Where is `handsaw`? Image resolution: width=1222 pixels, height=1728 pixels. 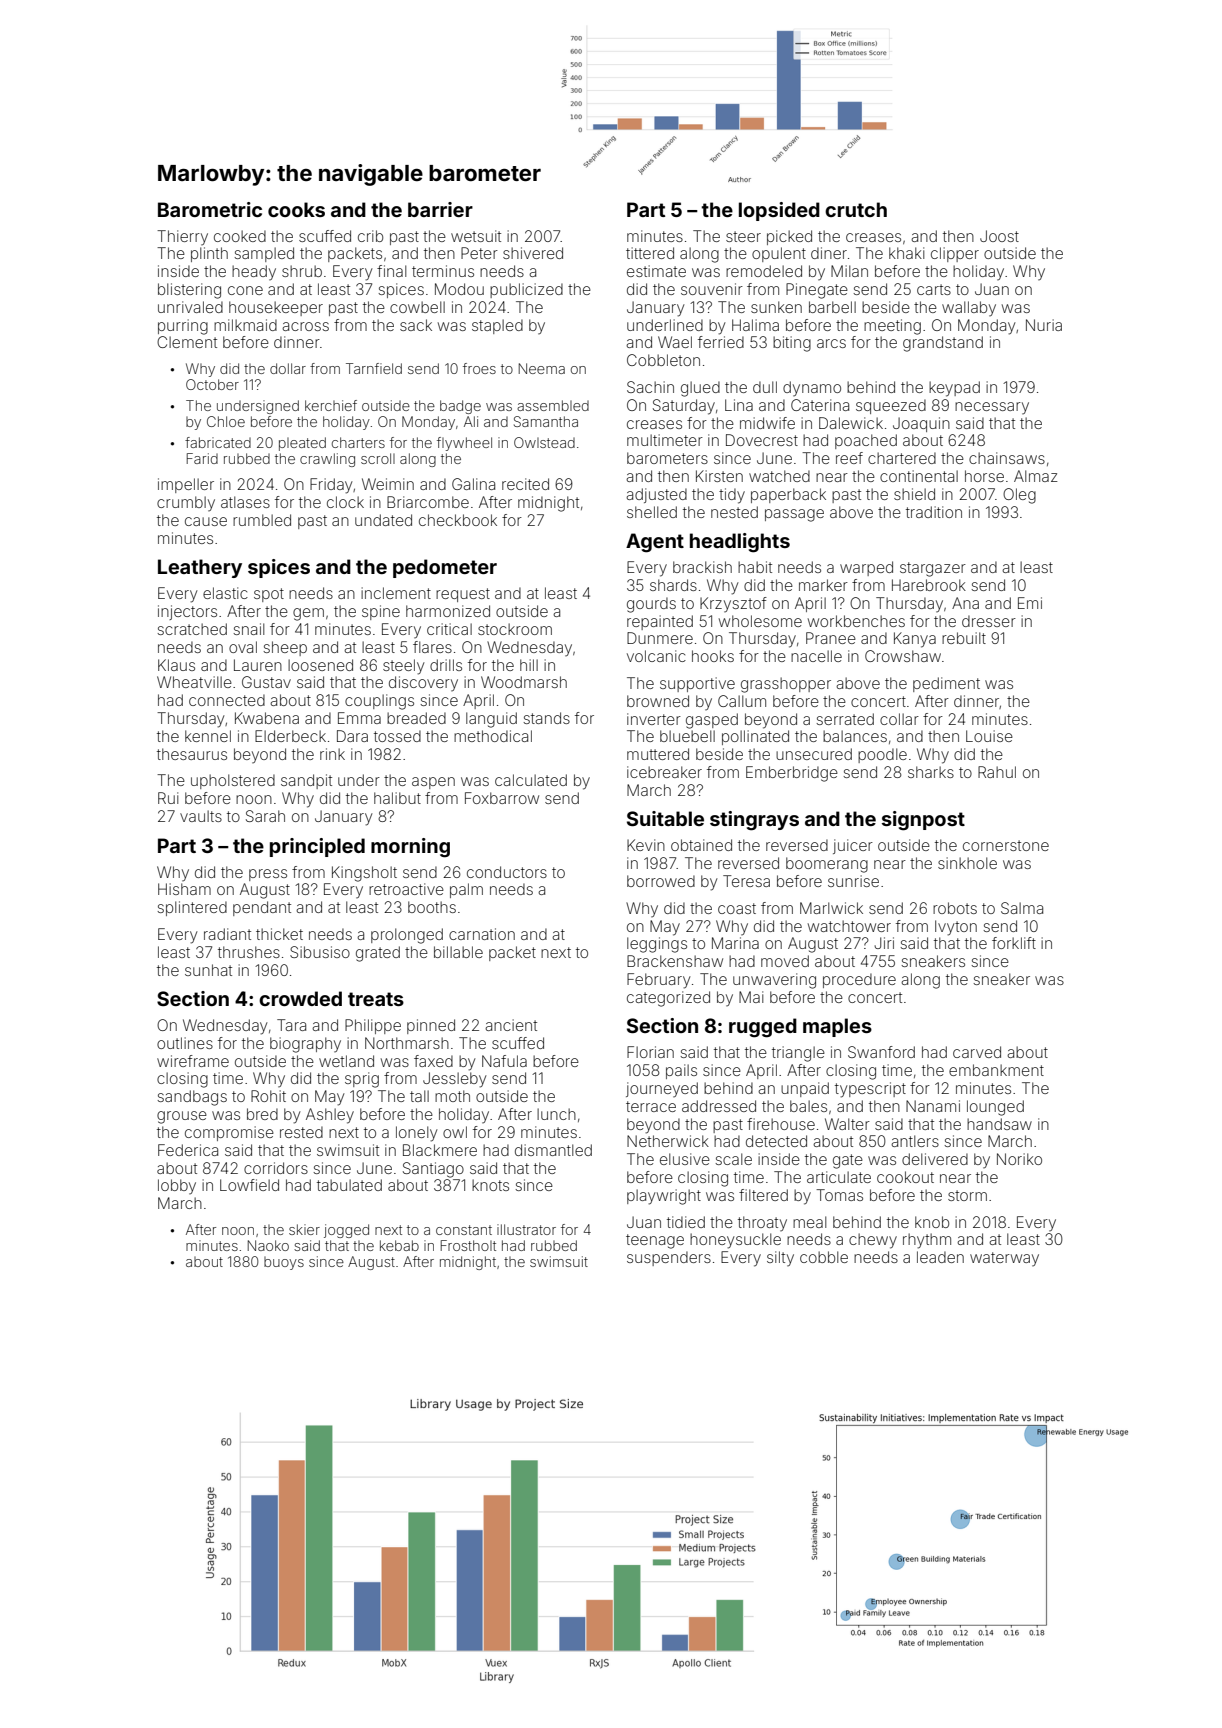 handsaw is located at coordinates (999, 1124).
